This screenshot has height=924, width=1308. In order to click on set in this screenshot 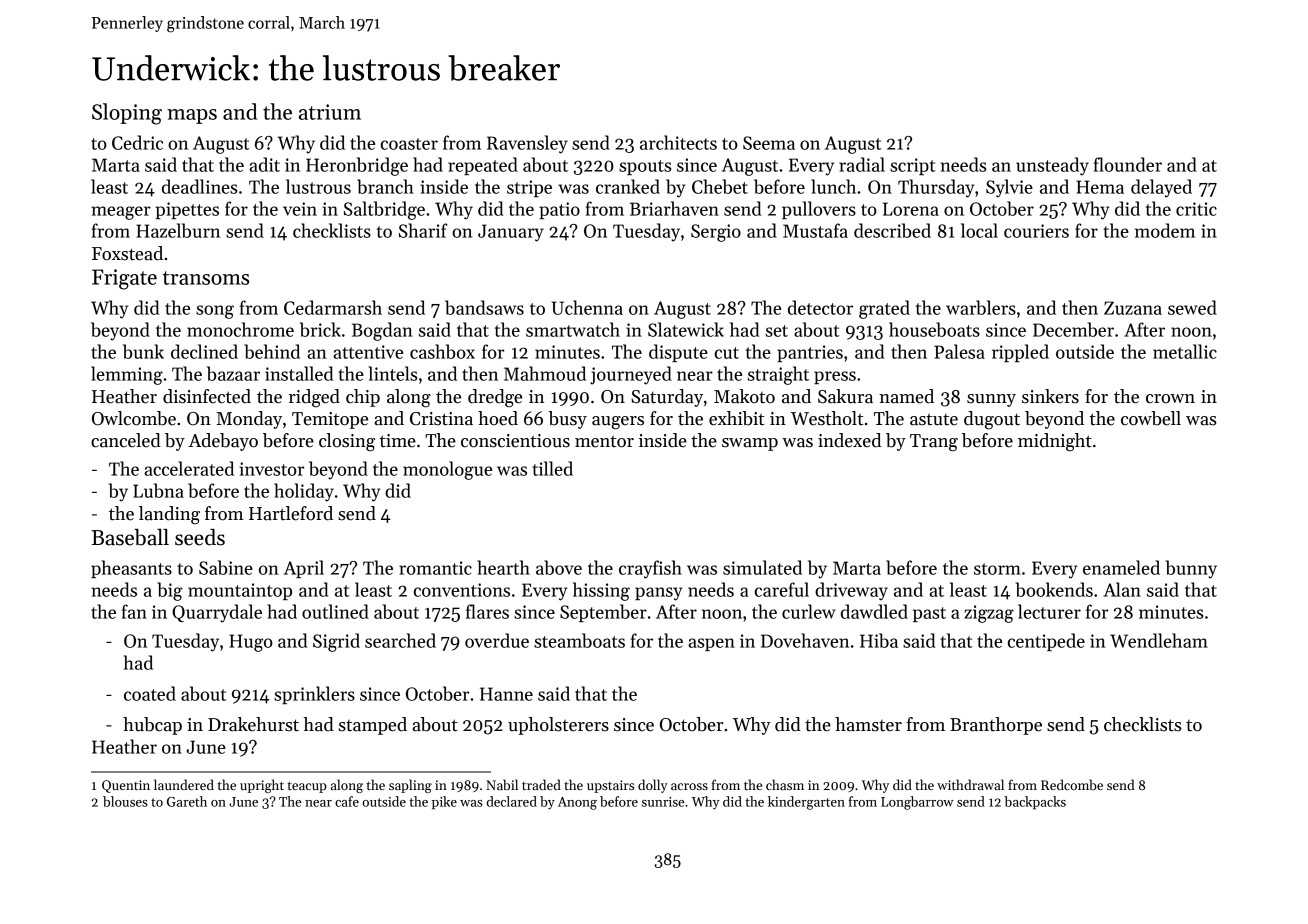, I will do `click(777, 331)`.
